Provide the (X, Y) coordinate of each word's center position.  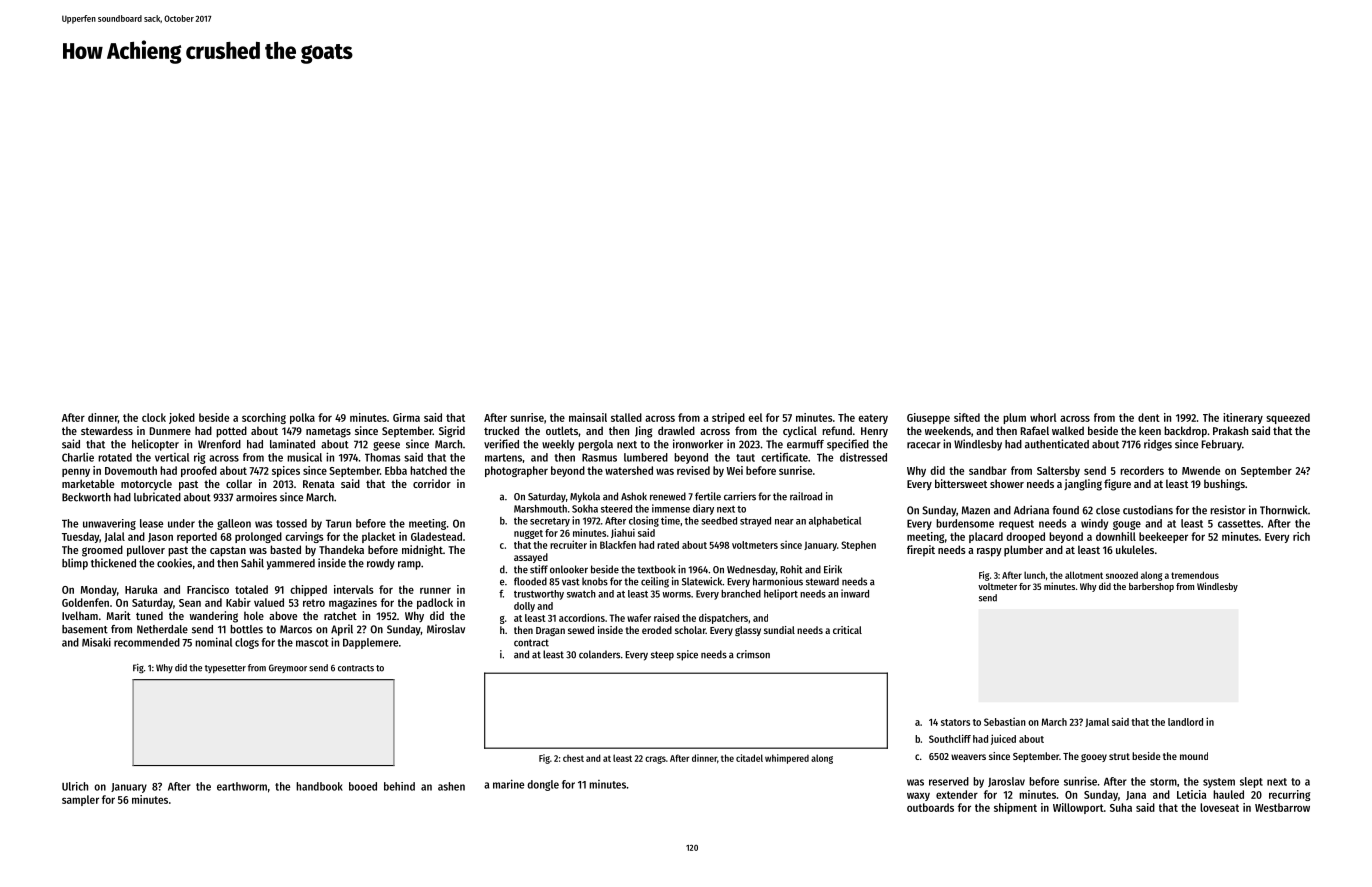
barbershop (1151, 587)
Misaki (96, 642)
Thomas (383, 457)
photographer (516, 471)
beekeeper (1163, 537)
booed (363, 786)
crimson (753, 654)
